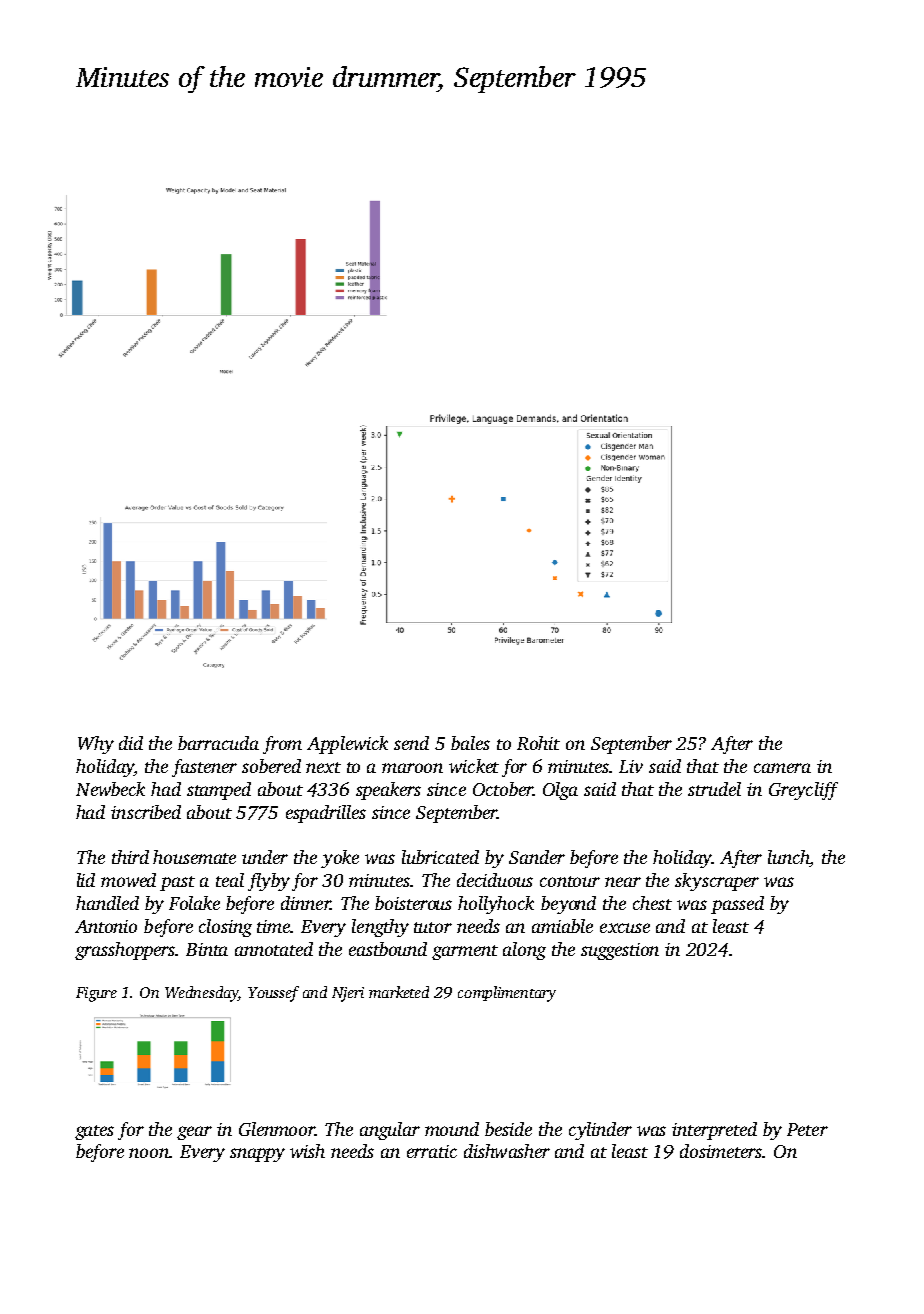 The image size is (924, 1314). What do you see at coordinates (96, 994) in the screenshot?
I see `Figure` at bounding box center [96, 994].
